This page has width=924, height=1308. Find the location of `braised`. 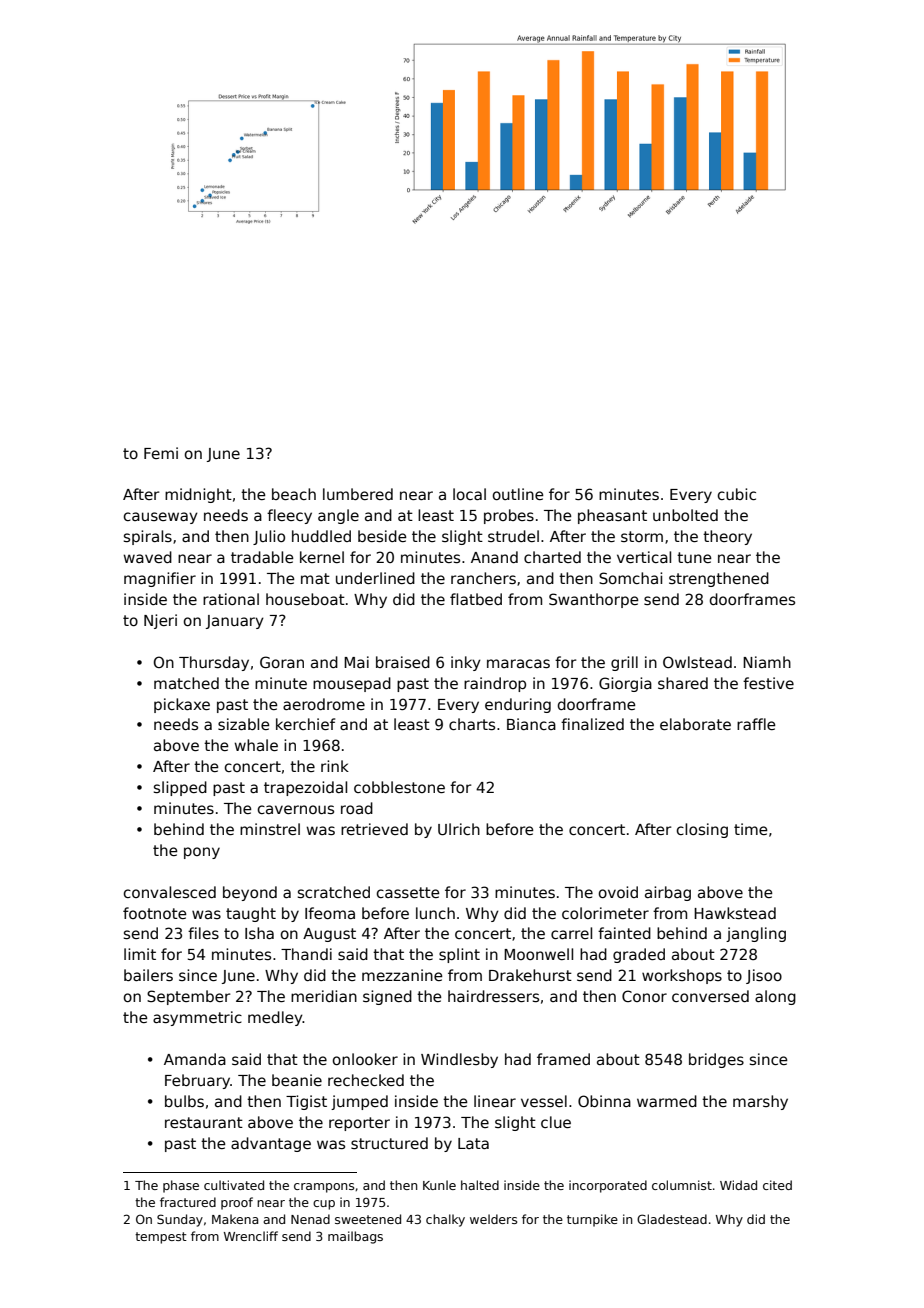

braised is located at coordinates (403, 662).
